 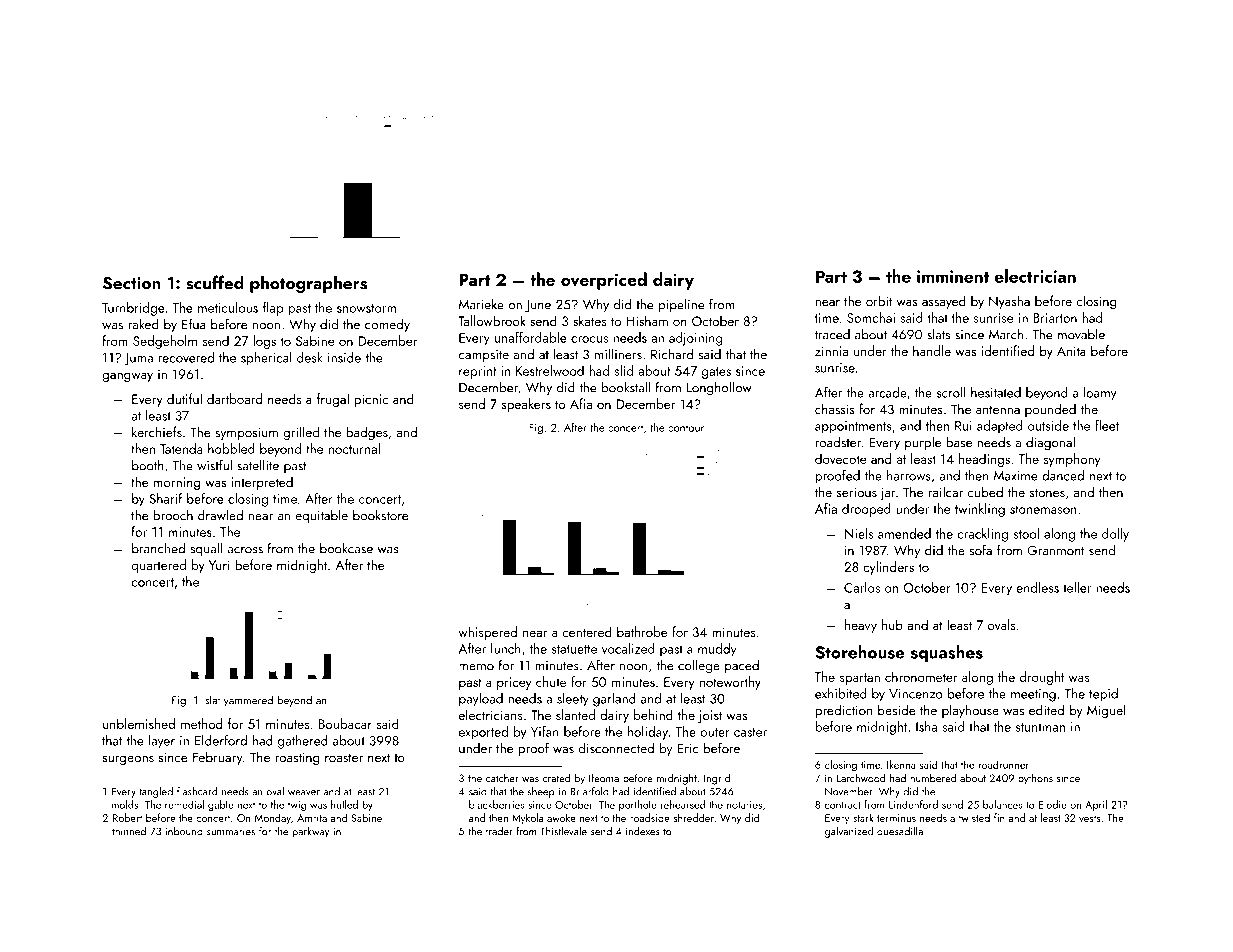 What do you see at coordinates (686, 428) in the screenshot?
I see `contour` at bounding box center [686, 428].
